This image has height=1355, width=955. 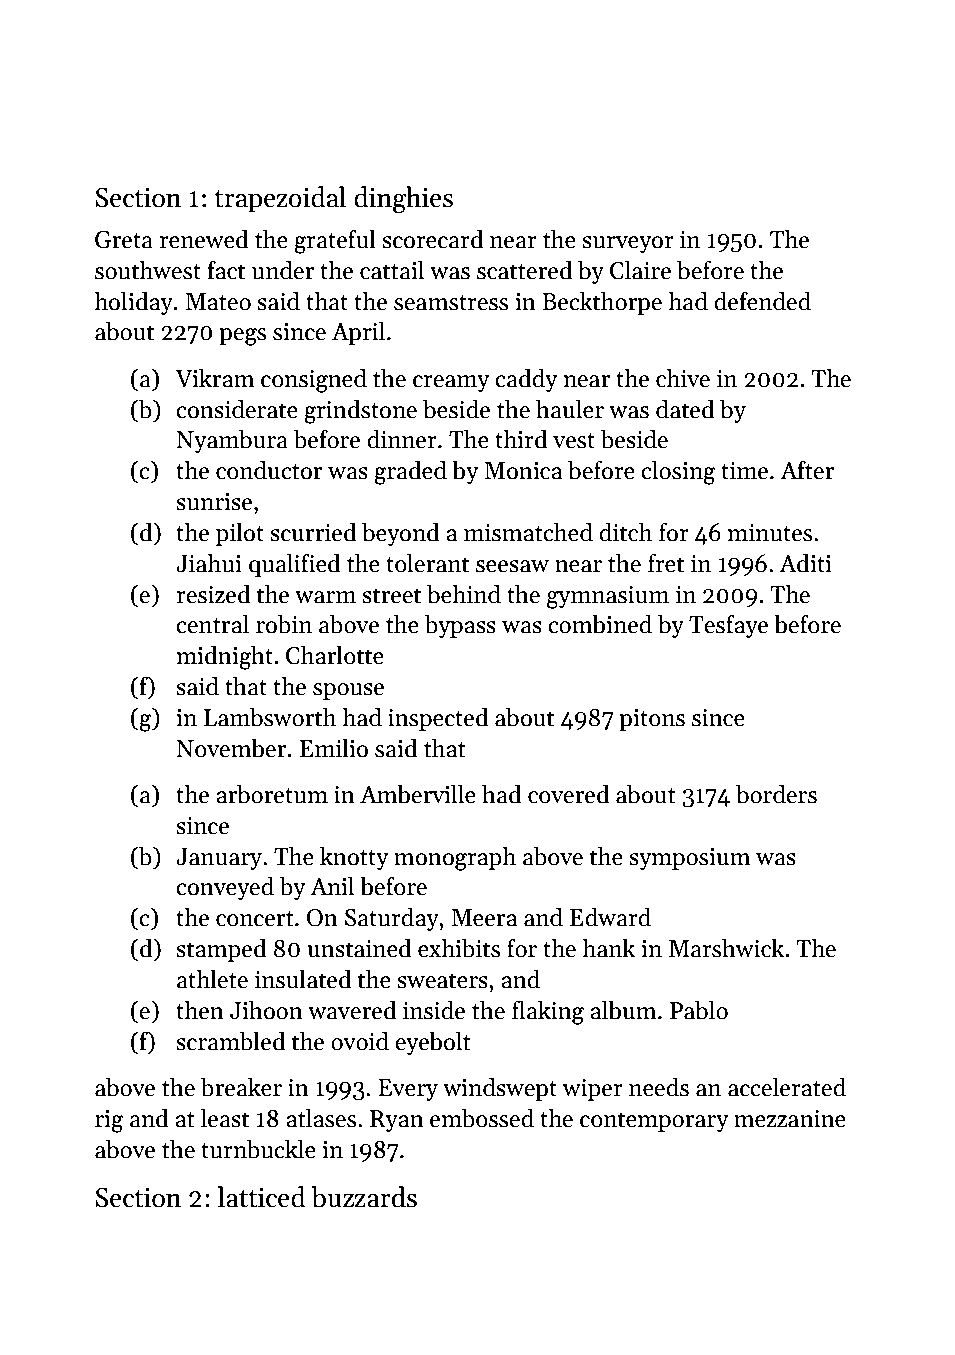 What do you see at coordinates (124, 240) in the image?
I see `Greta` at bounding box center [124, 240].
